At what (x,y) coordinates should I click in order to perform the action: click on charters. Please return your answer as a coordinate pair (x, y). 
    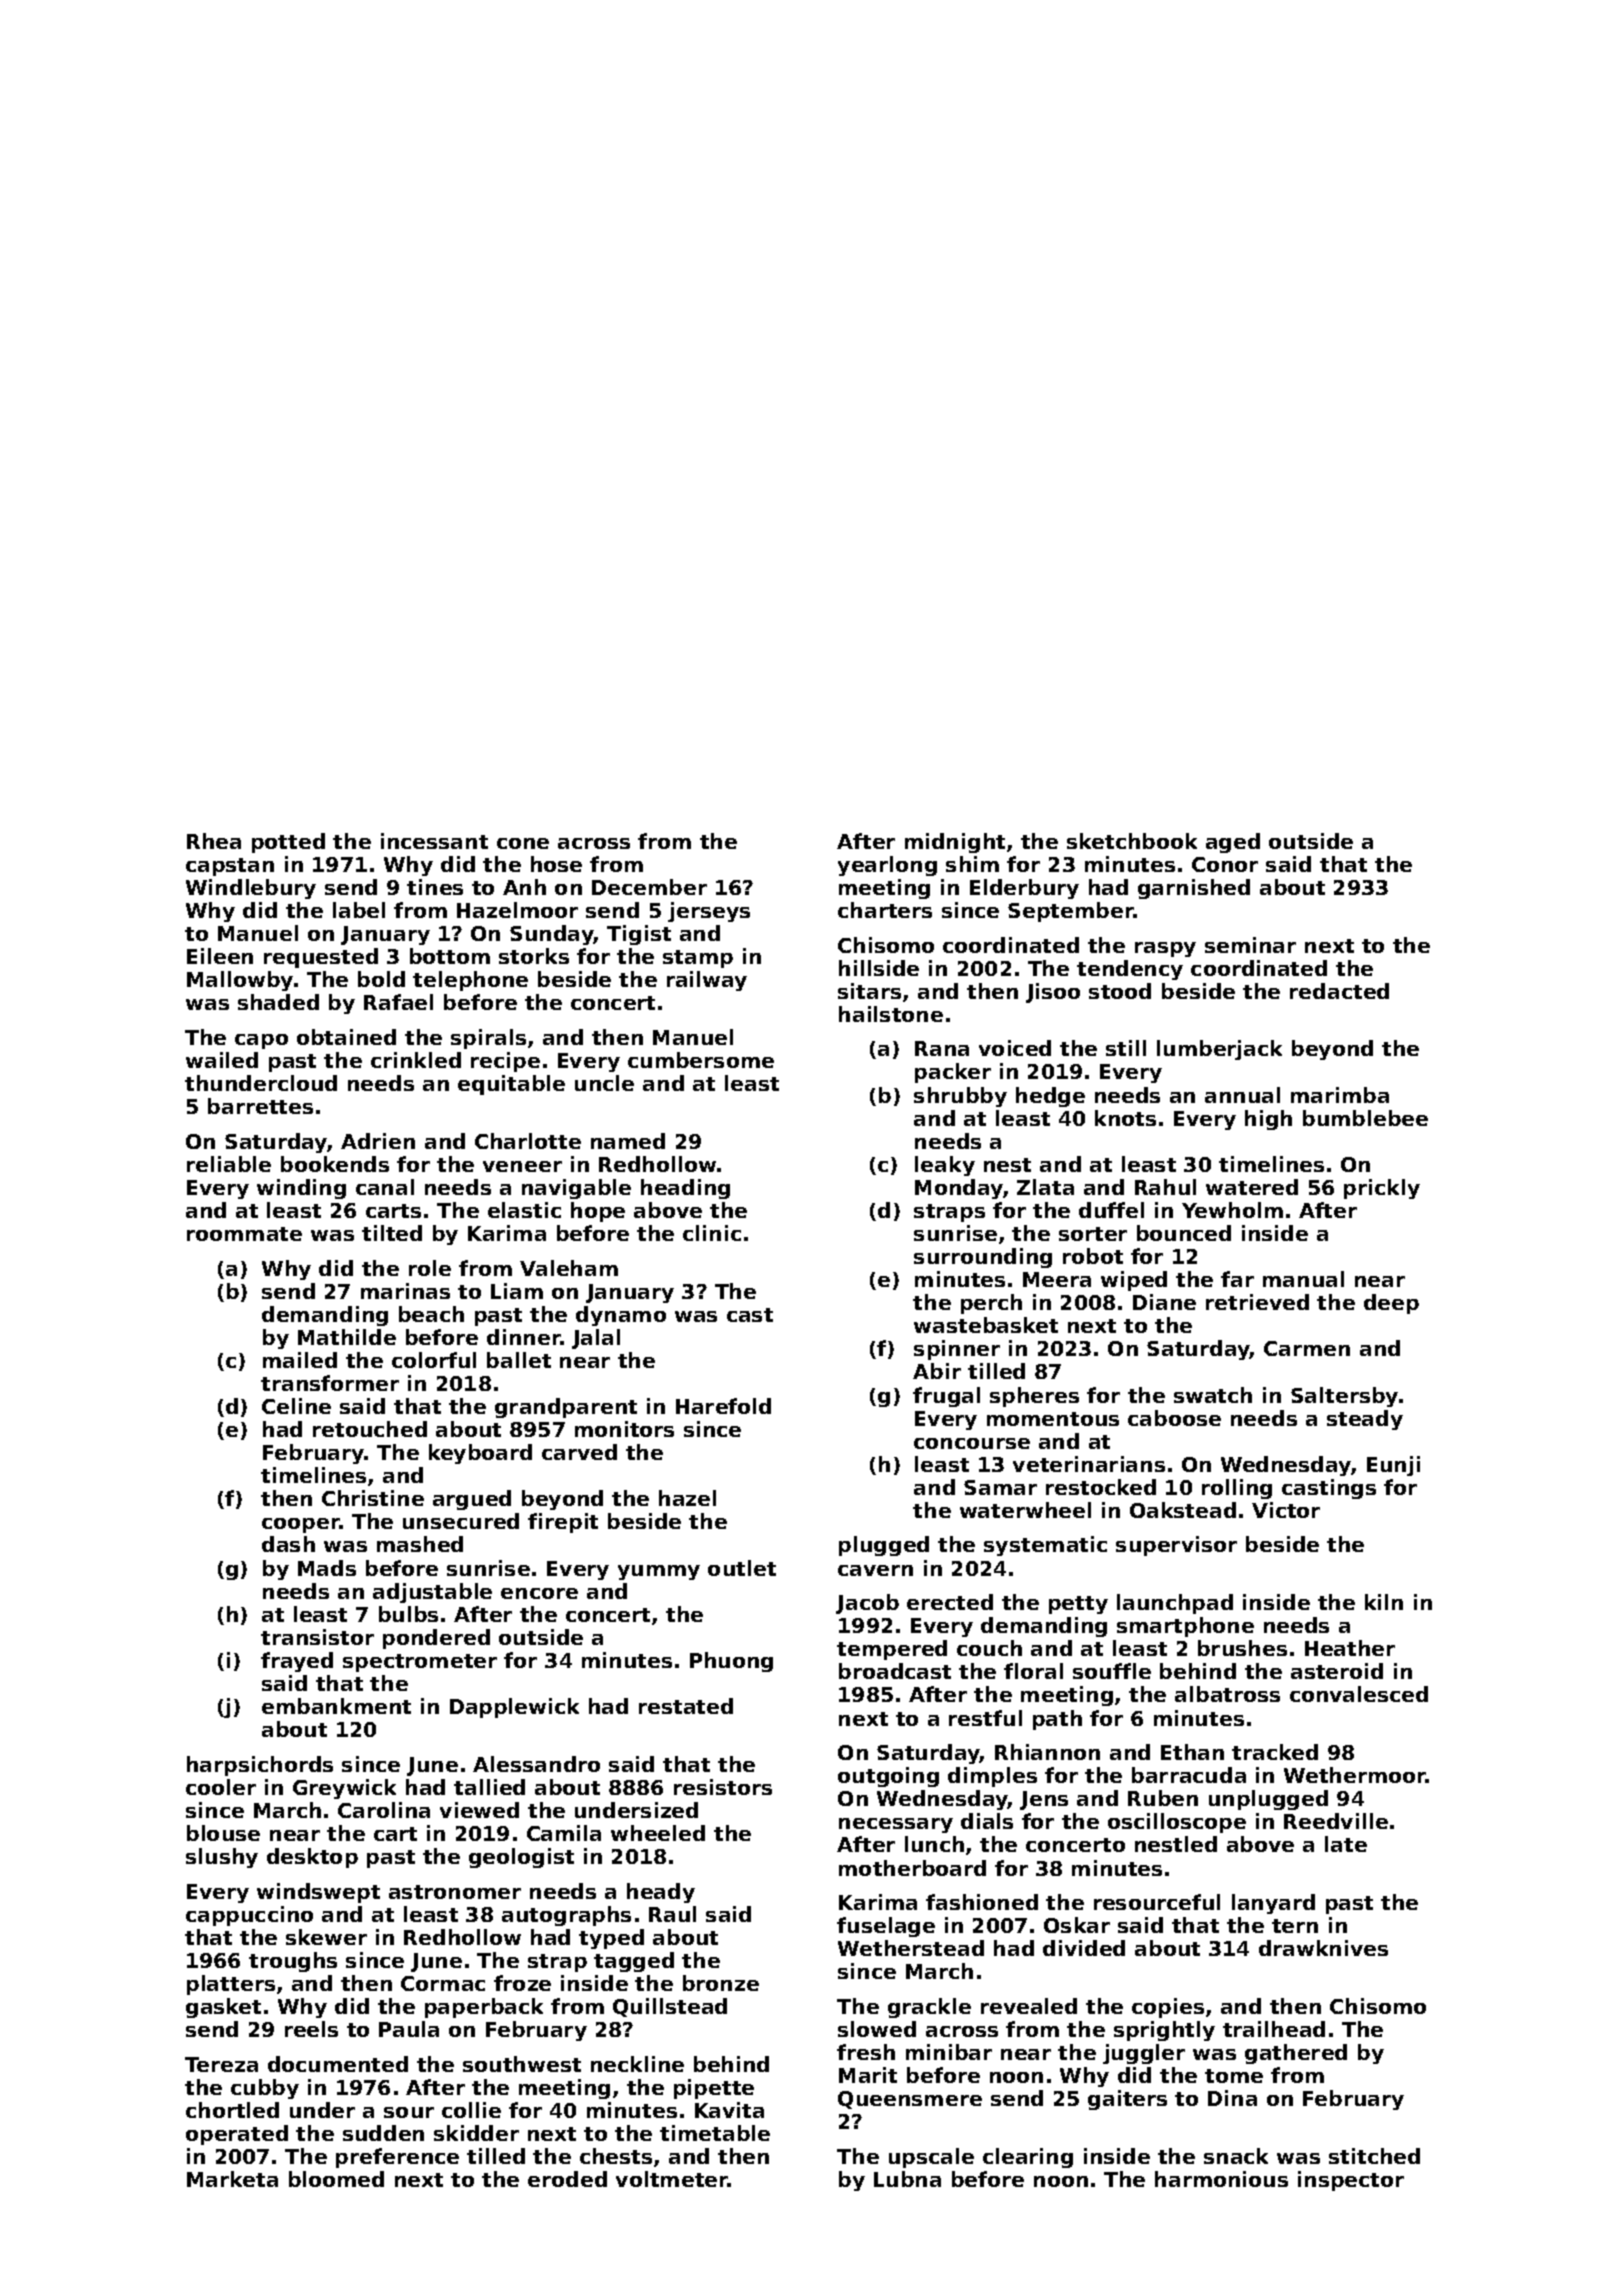
    Looking at the image, I should click on (885, 910).
